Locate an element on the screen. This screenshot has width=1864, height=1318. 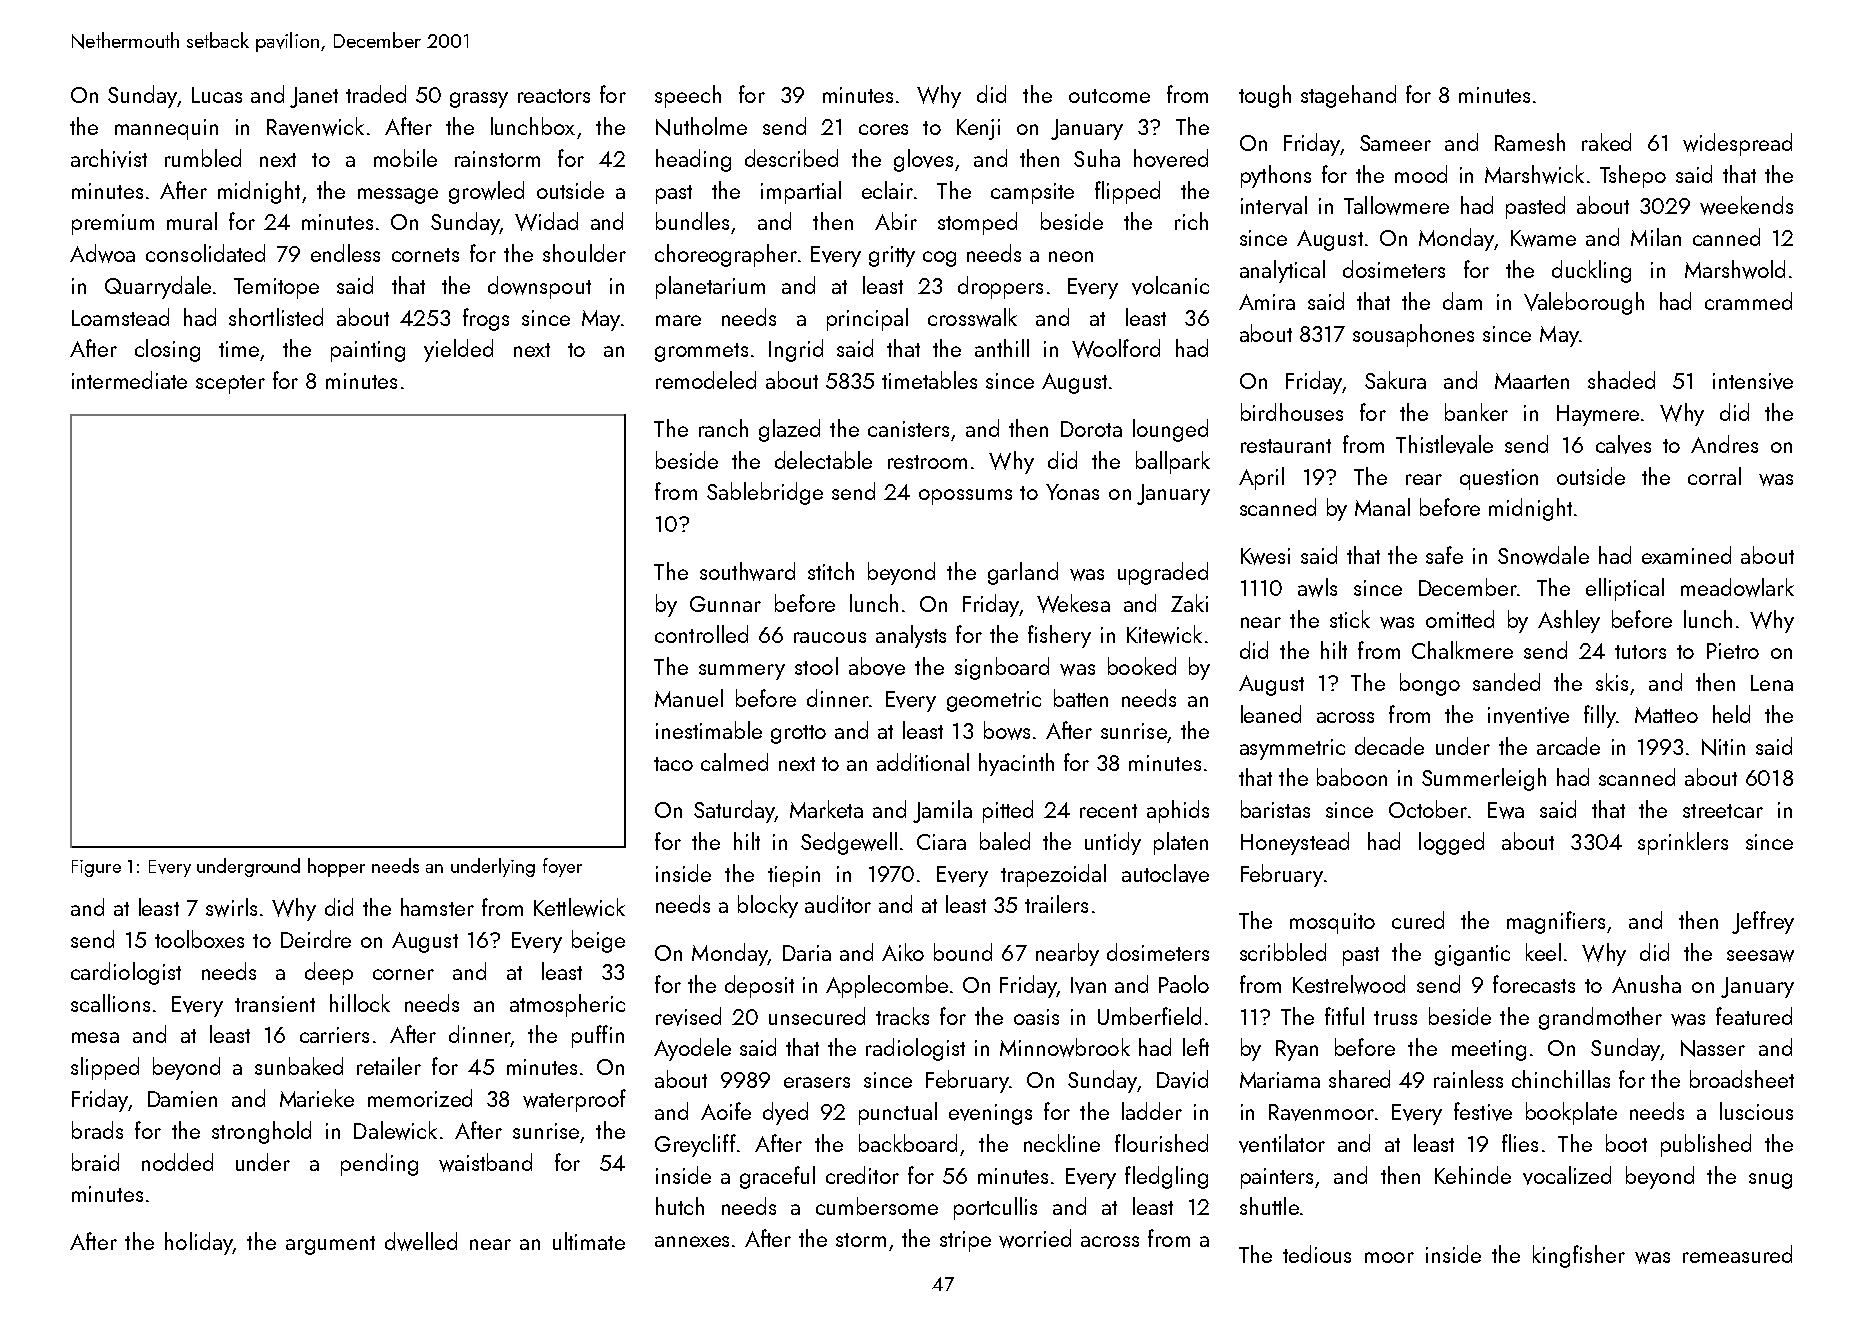
hamster is located at coordinates (437, 907).
